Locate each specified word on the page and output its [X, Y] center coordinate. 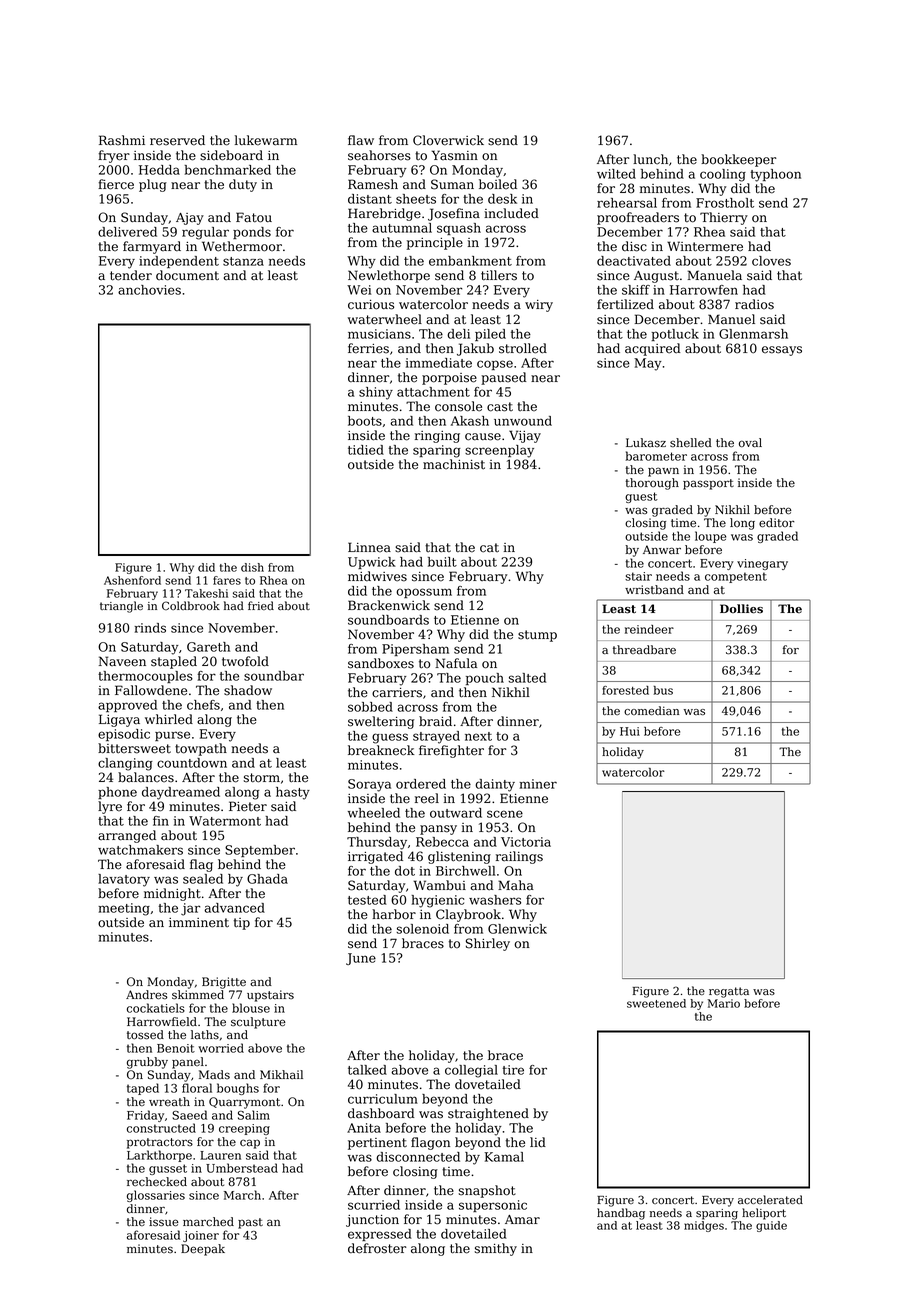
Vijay [525, 436]
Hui [630, 731]
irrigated [375, 857]
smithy [496, 1249]
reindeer [649, 629]
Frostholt [725, 203]
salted [527, 678]
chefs [203, 705]
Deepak [203, 1250]
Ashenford [132, 580]
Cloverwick [448, 140]
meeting [124, 909]
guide [771, 1226]
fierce [116, 184]
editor [776, 522]
